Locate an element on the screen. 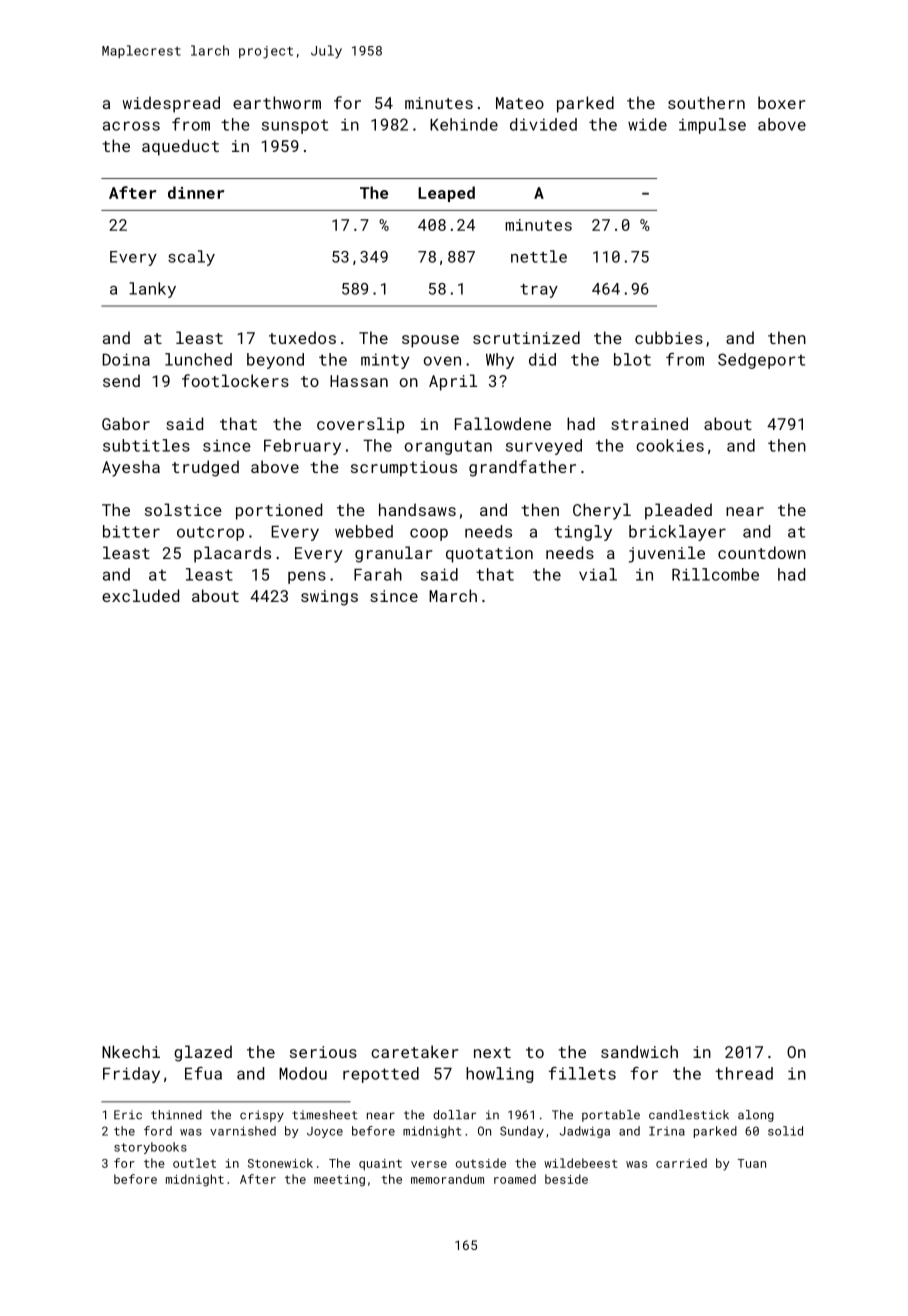 The height and width of the screenshot is (1316, 908). excluded is located at coordinates (140, 595).
